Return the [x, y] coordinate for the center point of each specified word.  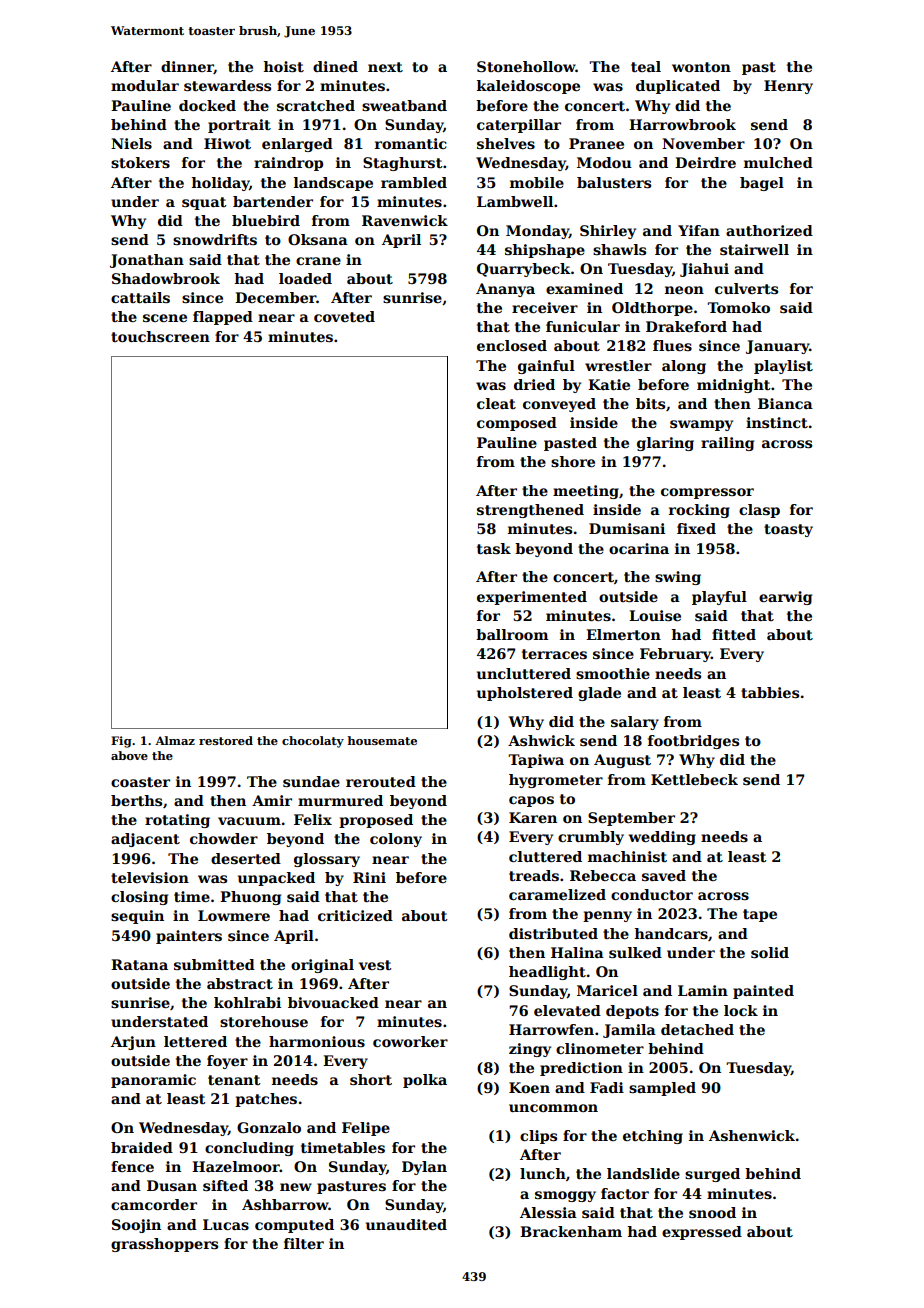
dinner [187, 67]
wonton [701, 67]
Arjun [133, 1043]
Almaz [175, 740]
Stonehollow [526, 66]
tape [760, 915]
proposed [376, 821]
